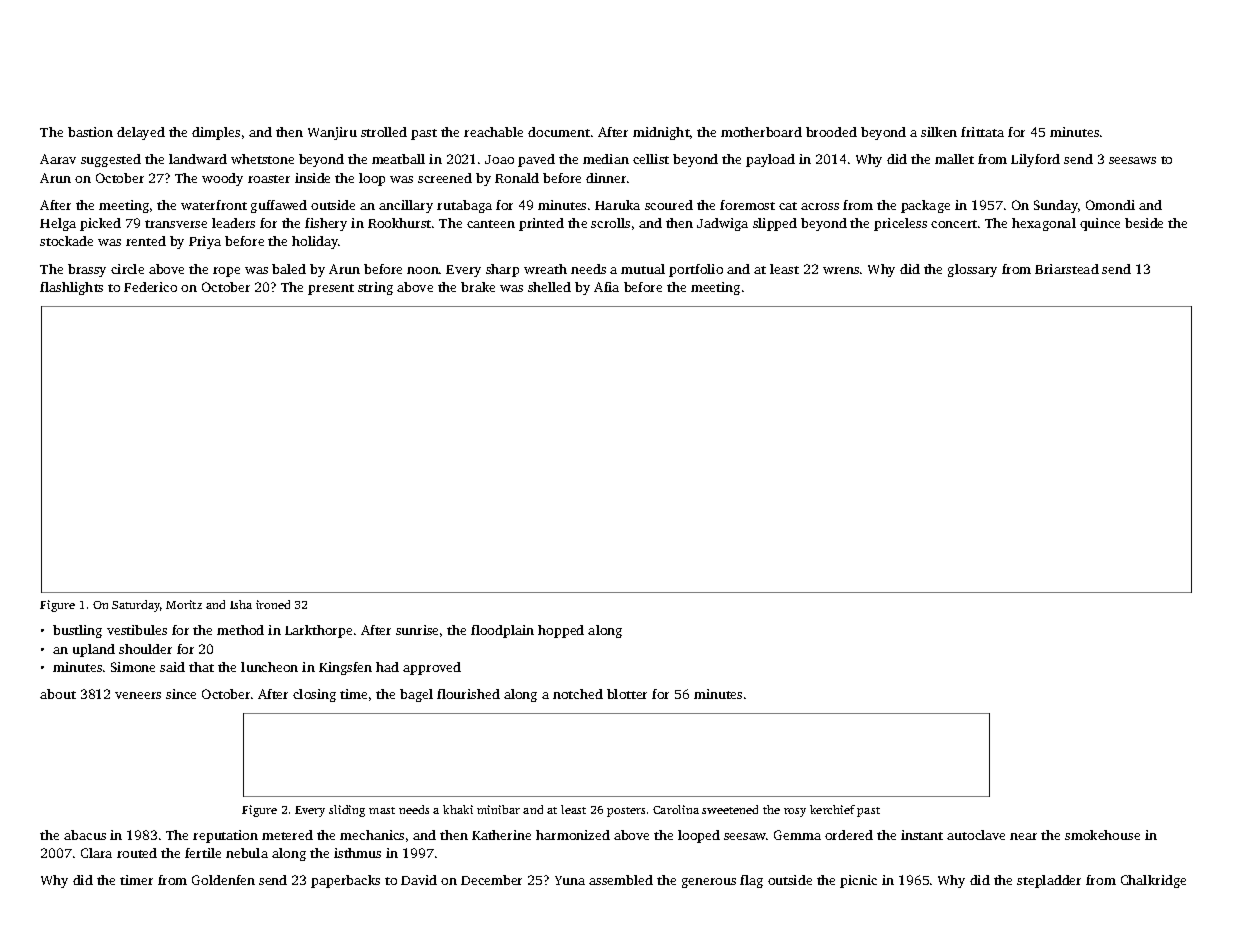 This document has height=952, width=1233. Describe the element at coordinates (225, 836) in the document. I see `reputation` at that location.
